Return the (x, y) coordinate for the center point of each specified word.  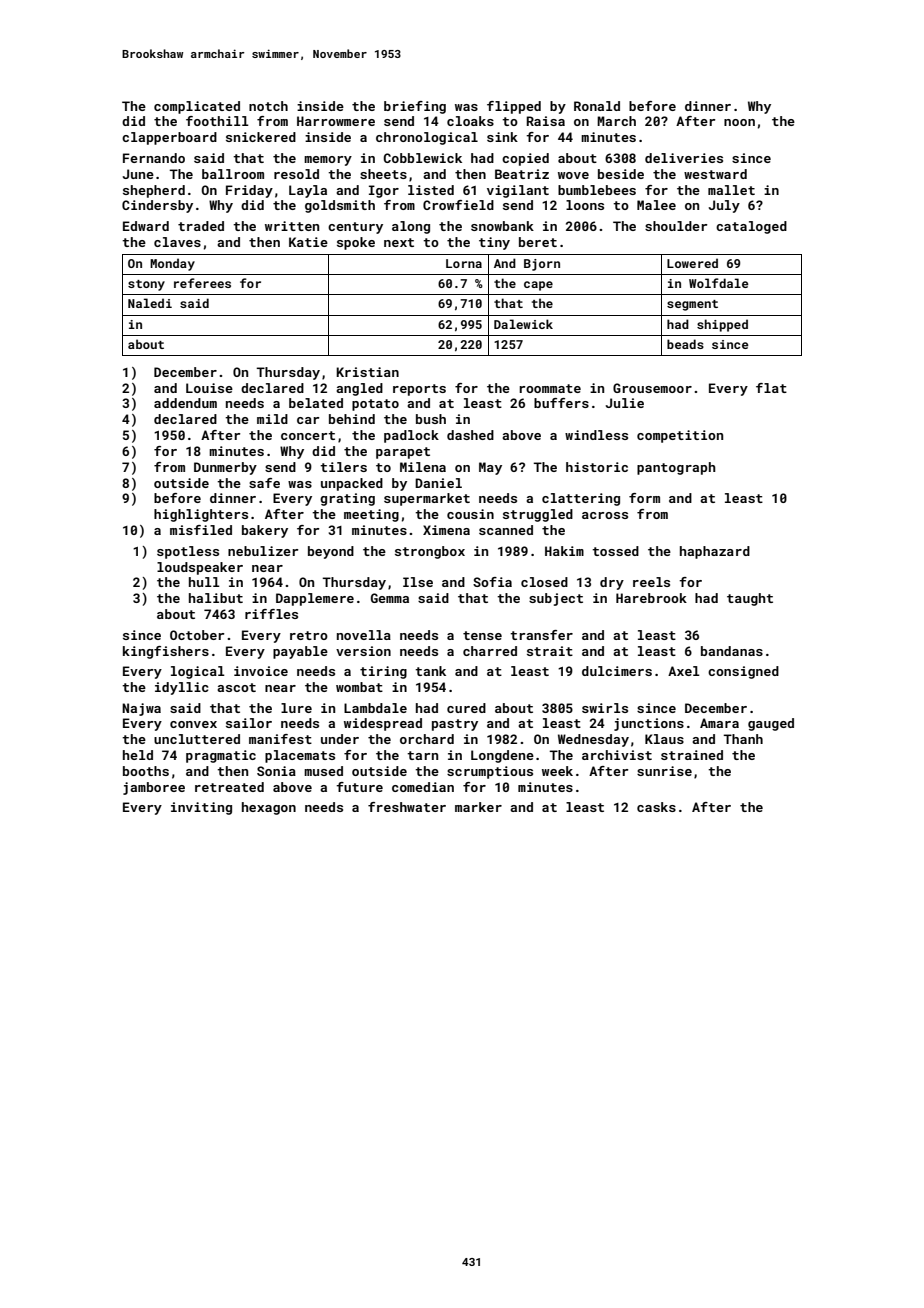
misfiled (201, 530)
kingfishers (166, 652)
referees (202, 283)
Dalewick (523, 324)
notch (268, 106)
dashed (470, 435)
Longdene (502, 756)
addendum (185, 403)
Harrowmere (336, 121)
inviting (201, 808)
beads (685, 344)
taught (750, 599)
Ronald (597, 106)
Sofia (492, 582)
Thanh (743, 739)
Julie (625, 403)
